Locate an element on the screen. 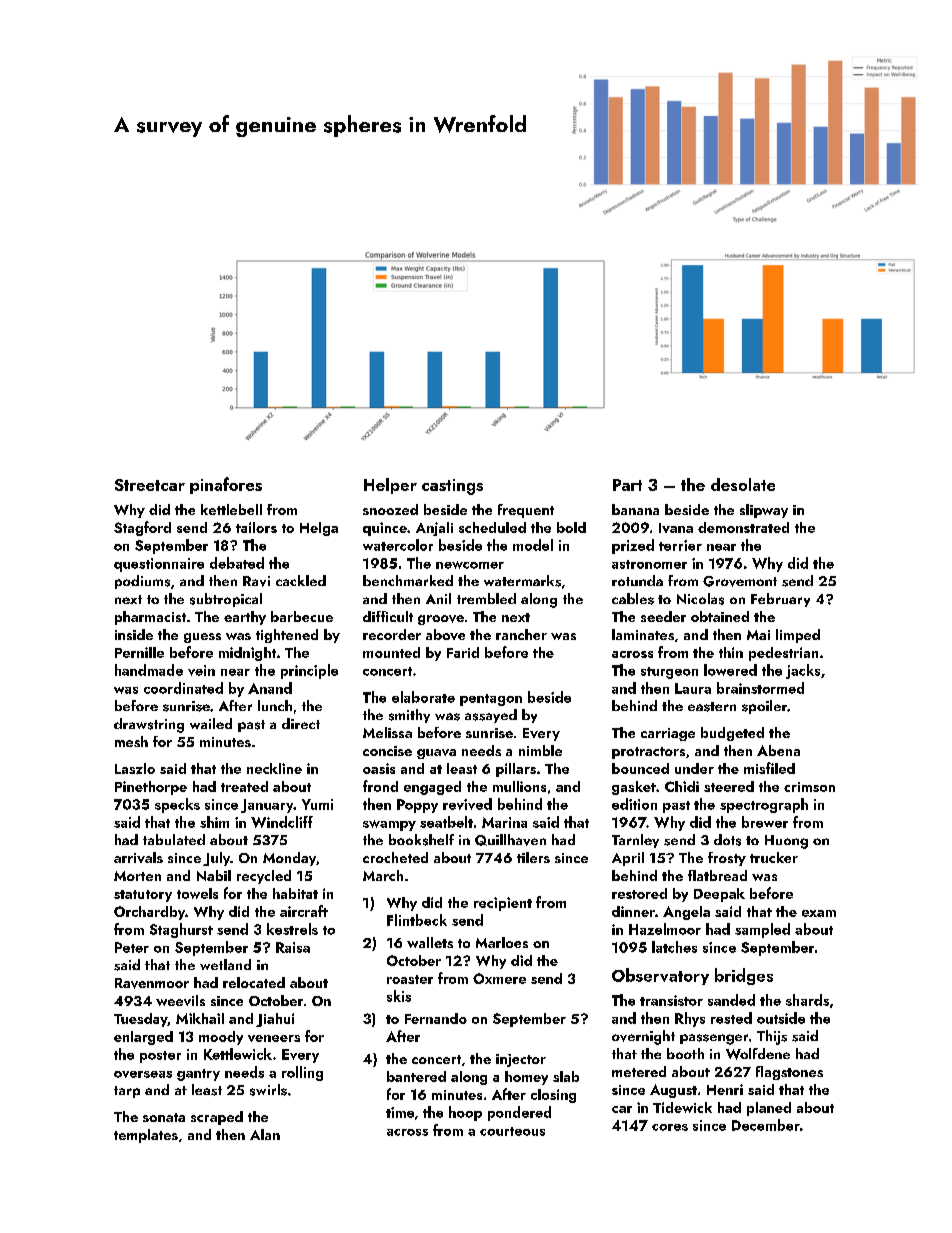 This screenshot has height=1233, width=952. crimson is located at coordinates (809, 787).
